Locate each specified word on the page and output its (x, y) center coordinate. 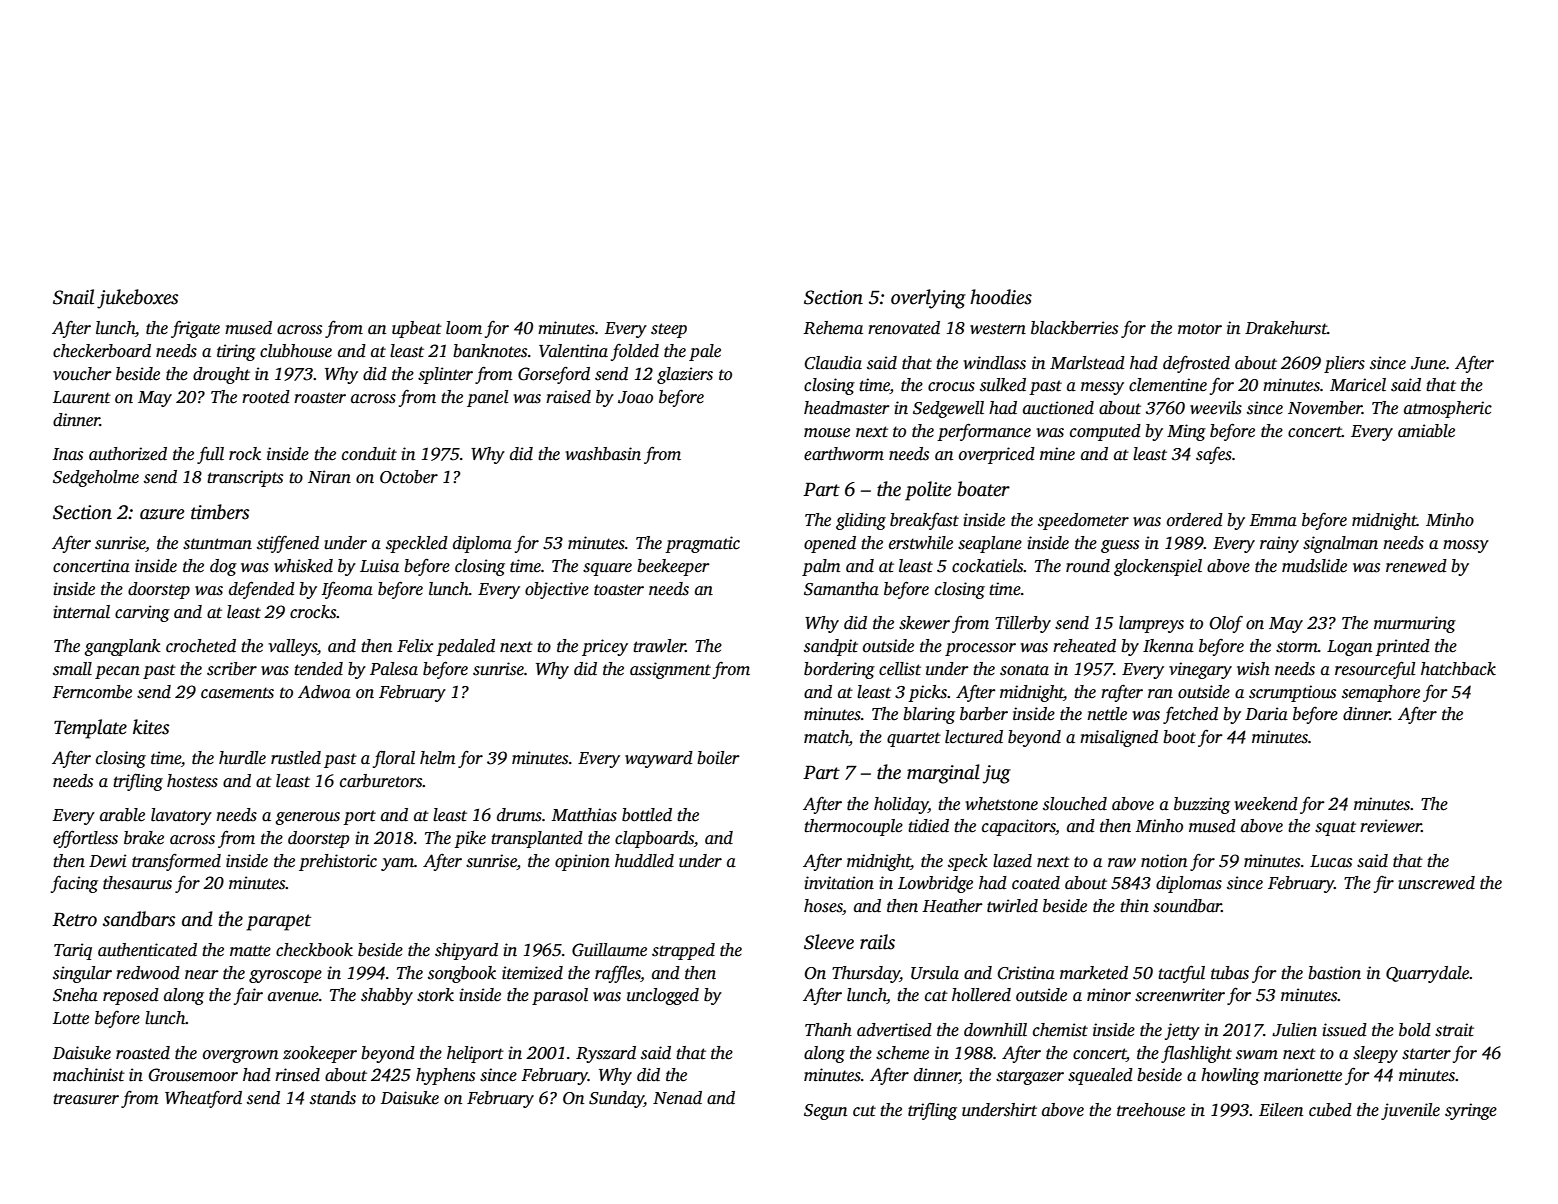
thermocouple (853, 827)
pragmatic (702, 544)
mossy (1466, 546)
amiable (1426, 431)
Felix (415, 646)
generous (307, 818)
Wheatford (203, 1099)
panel (488, 398)
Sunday (616, 1099)
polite (928, 491)
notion (1164, 861)
